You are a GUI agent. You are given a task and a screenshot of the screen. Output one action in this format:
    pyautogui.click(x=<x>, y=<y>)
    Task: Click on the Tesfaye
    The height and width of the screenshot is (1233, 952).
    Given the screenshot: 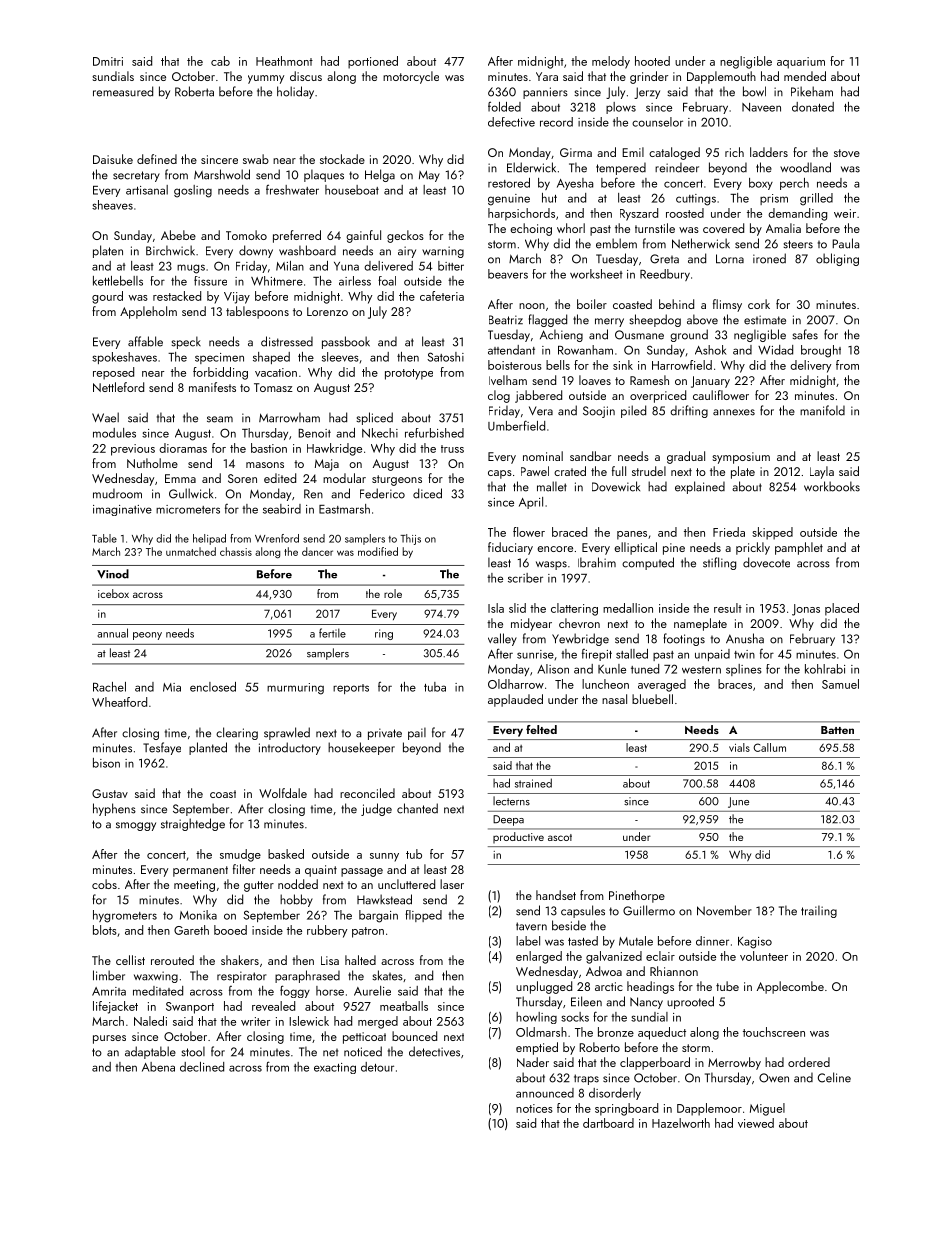 What is the action you would take?
    pyautogui.click(x=162, y=748)
